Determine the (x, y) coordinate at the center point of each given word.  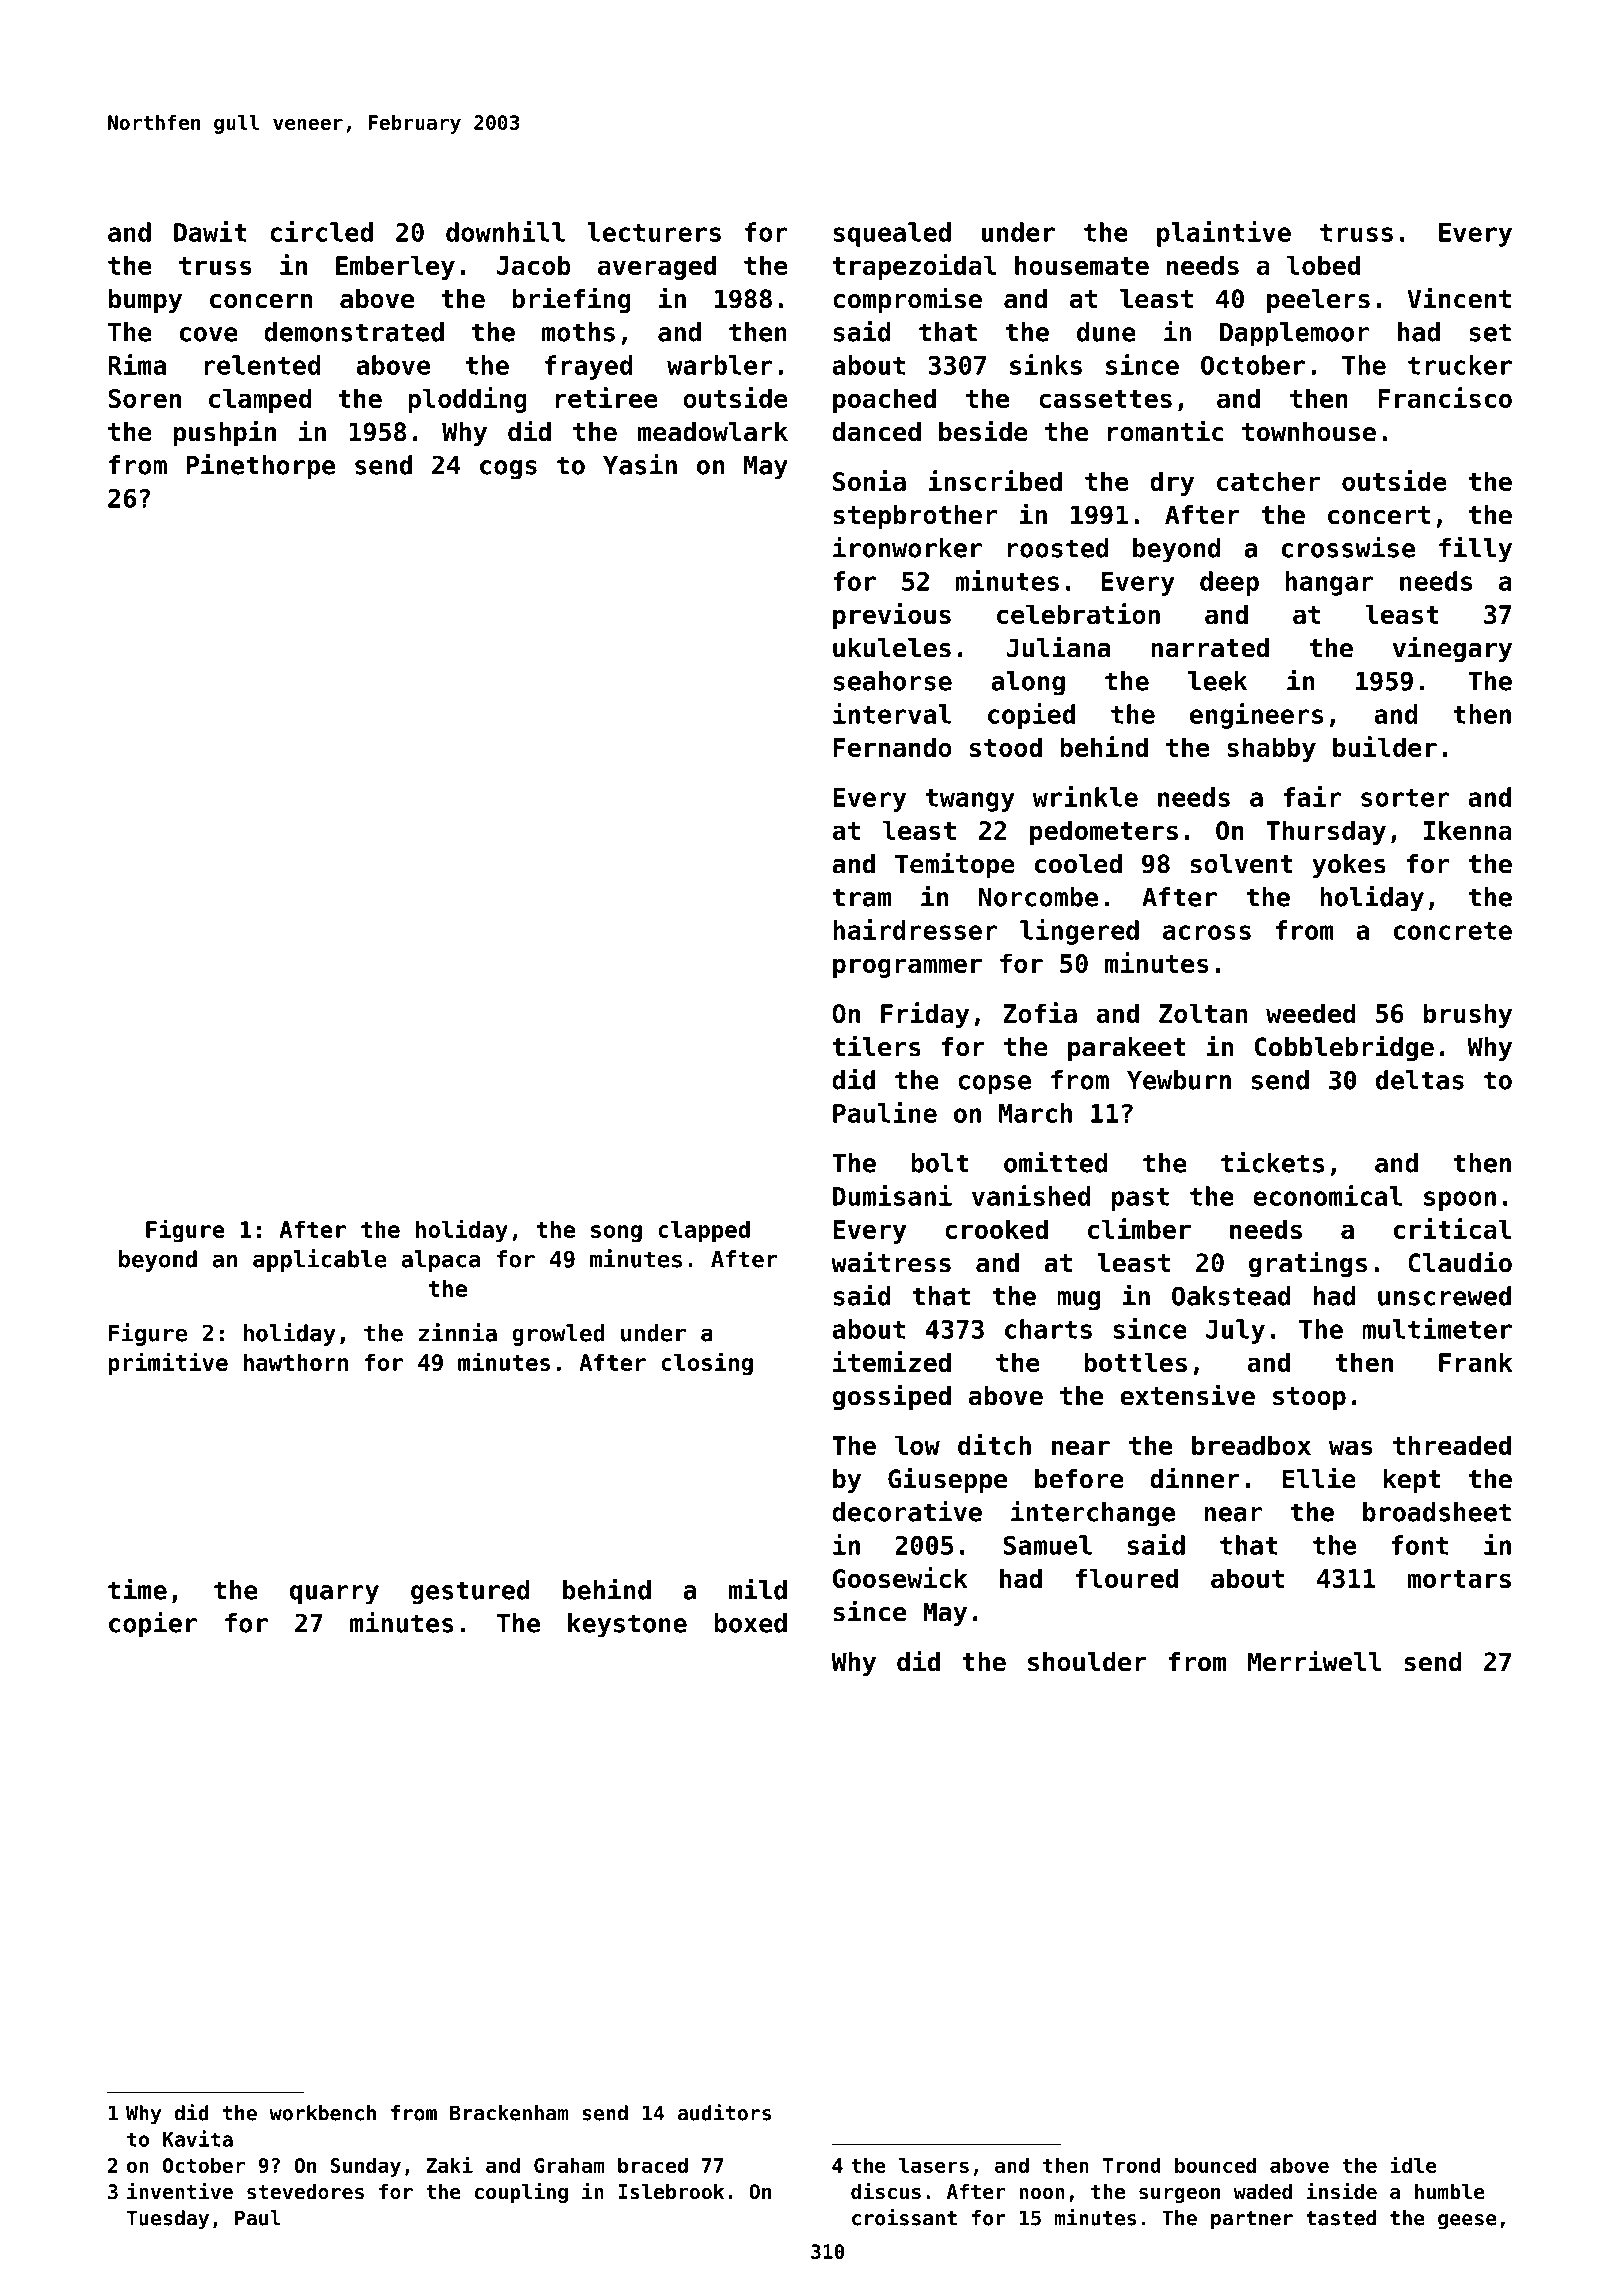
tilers (877, 1046)
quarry (334, 1595)
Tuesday (168, 2220)
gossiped (891, 1397)
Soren (144, 398)
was (1351, 1447)
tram (862, 897)
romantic (1166, 431)
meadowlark (713, 432)
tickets (1272, 1162)
